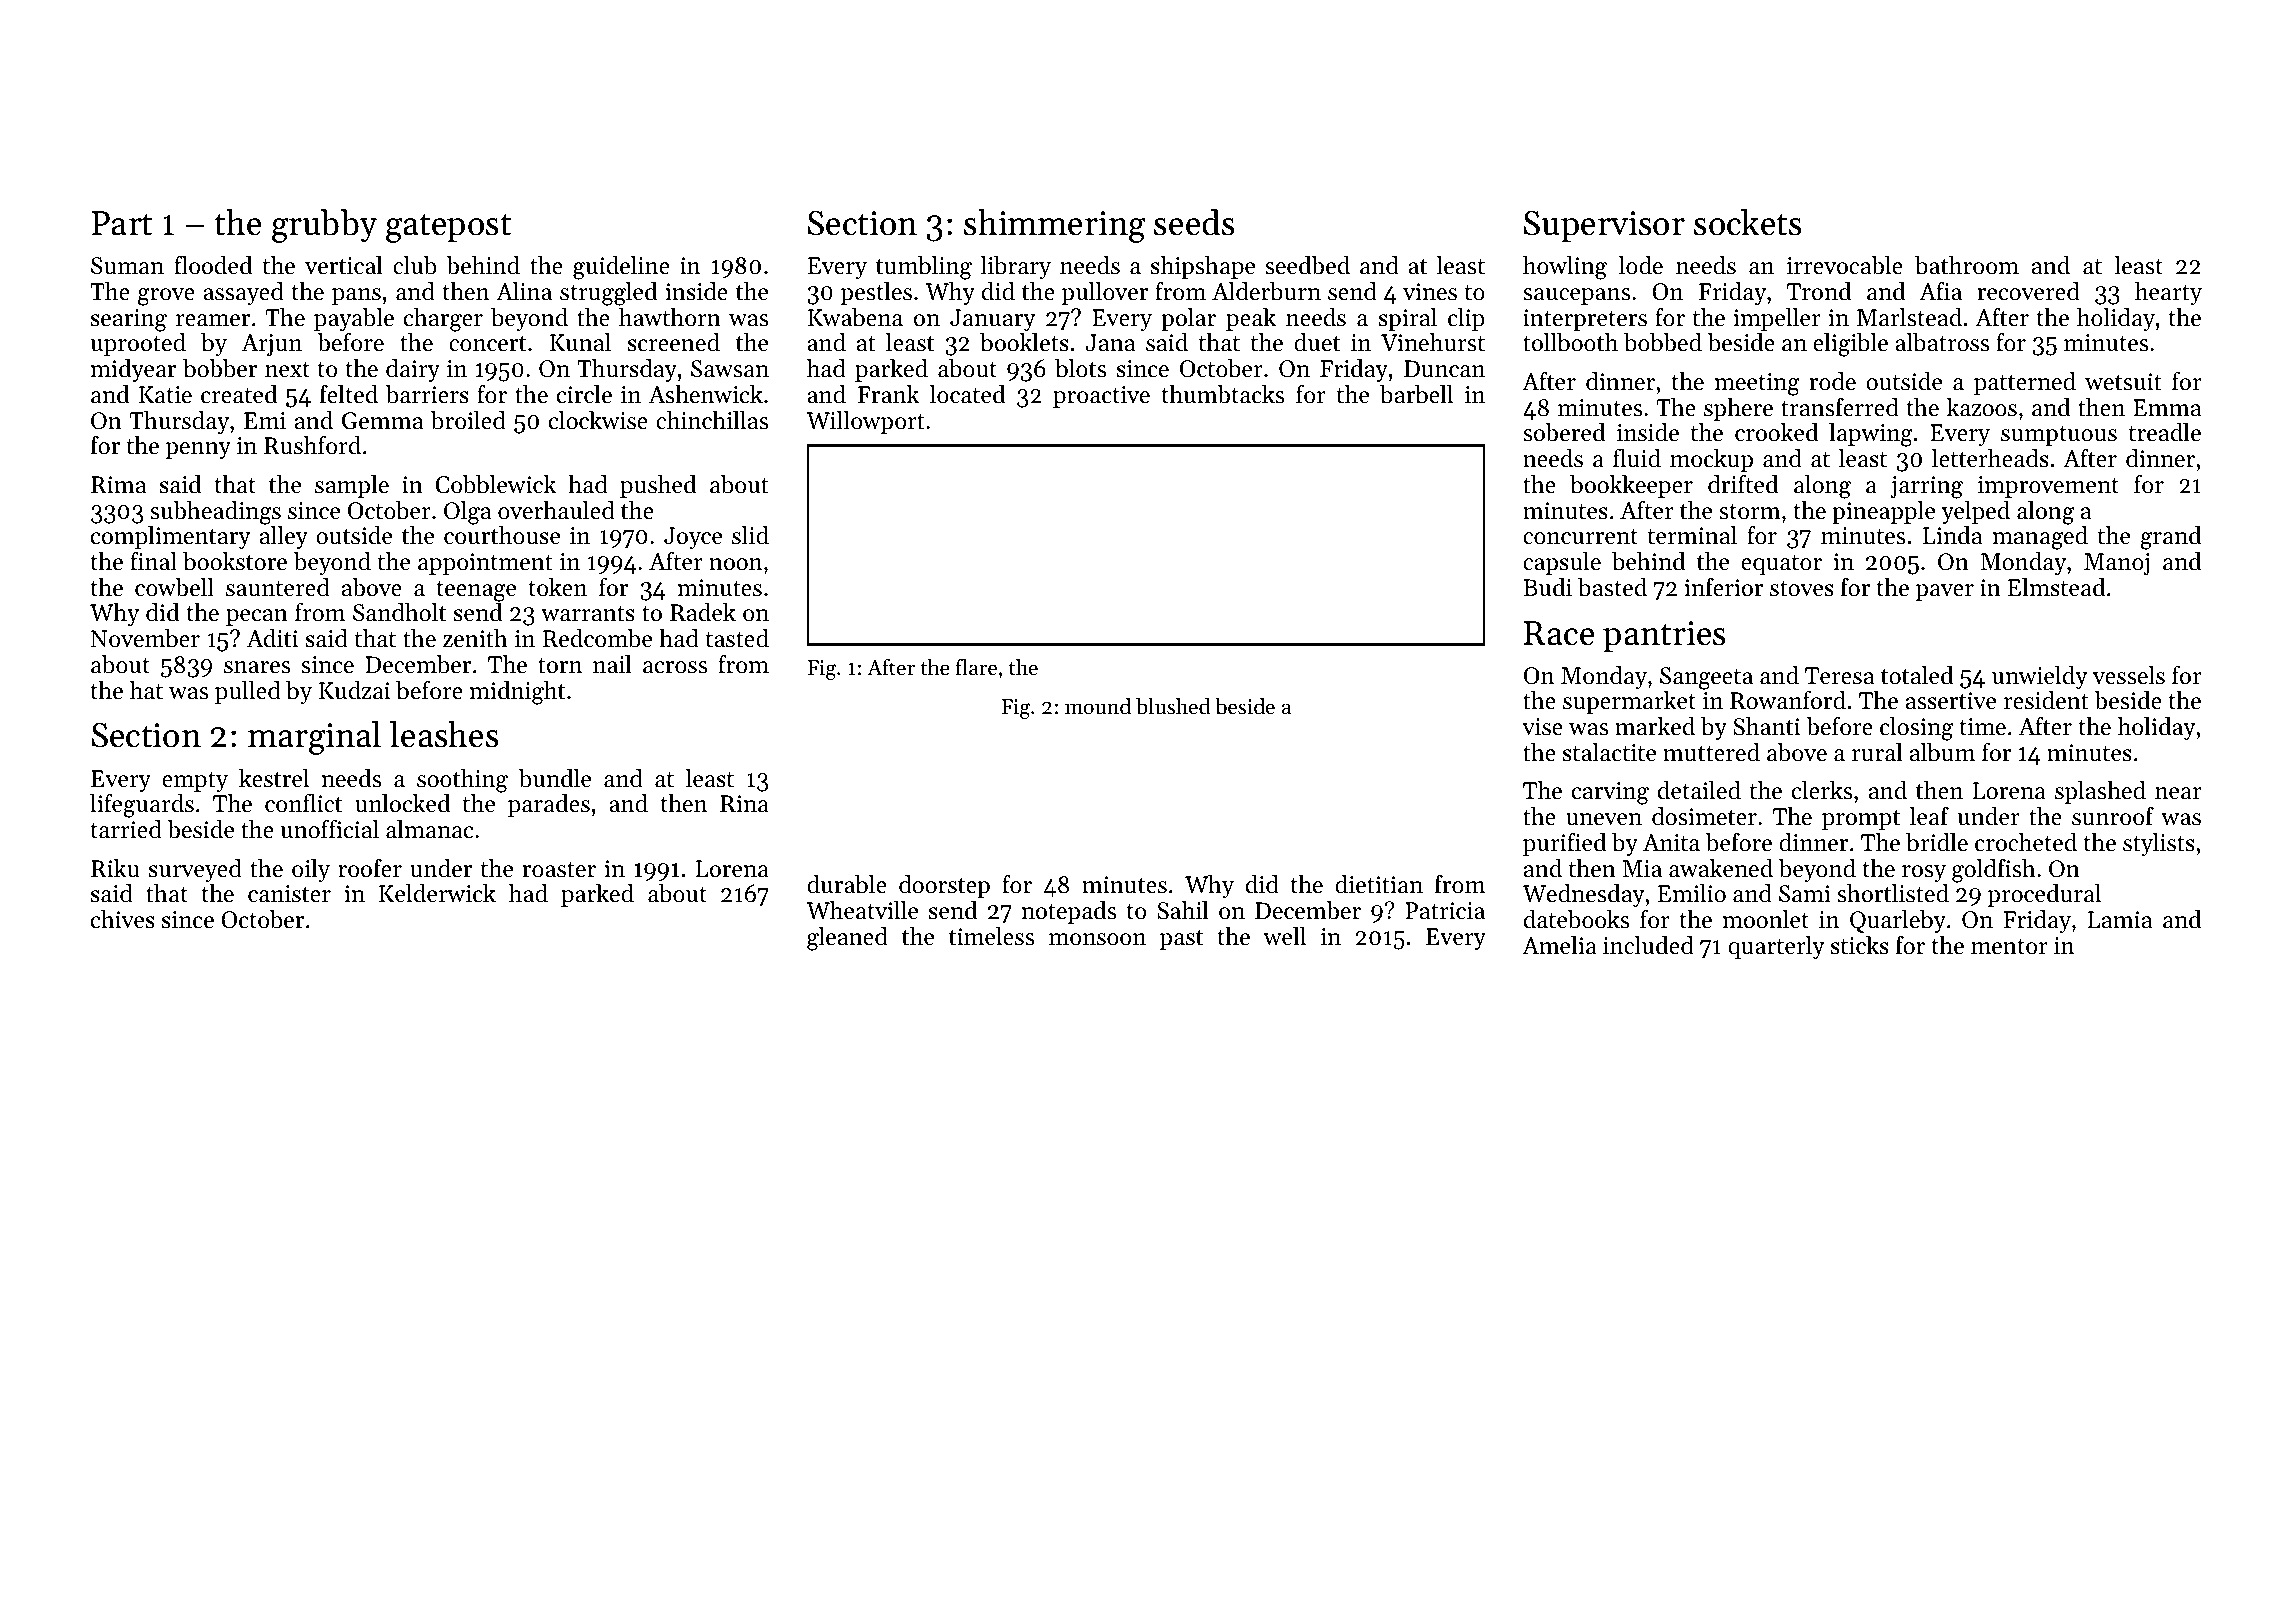 This document has width=2292, height=1620. What do you see at coordinates (1610, 793) in the document?
I see `carving` at bounding box center [1610, 793].
